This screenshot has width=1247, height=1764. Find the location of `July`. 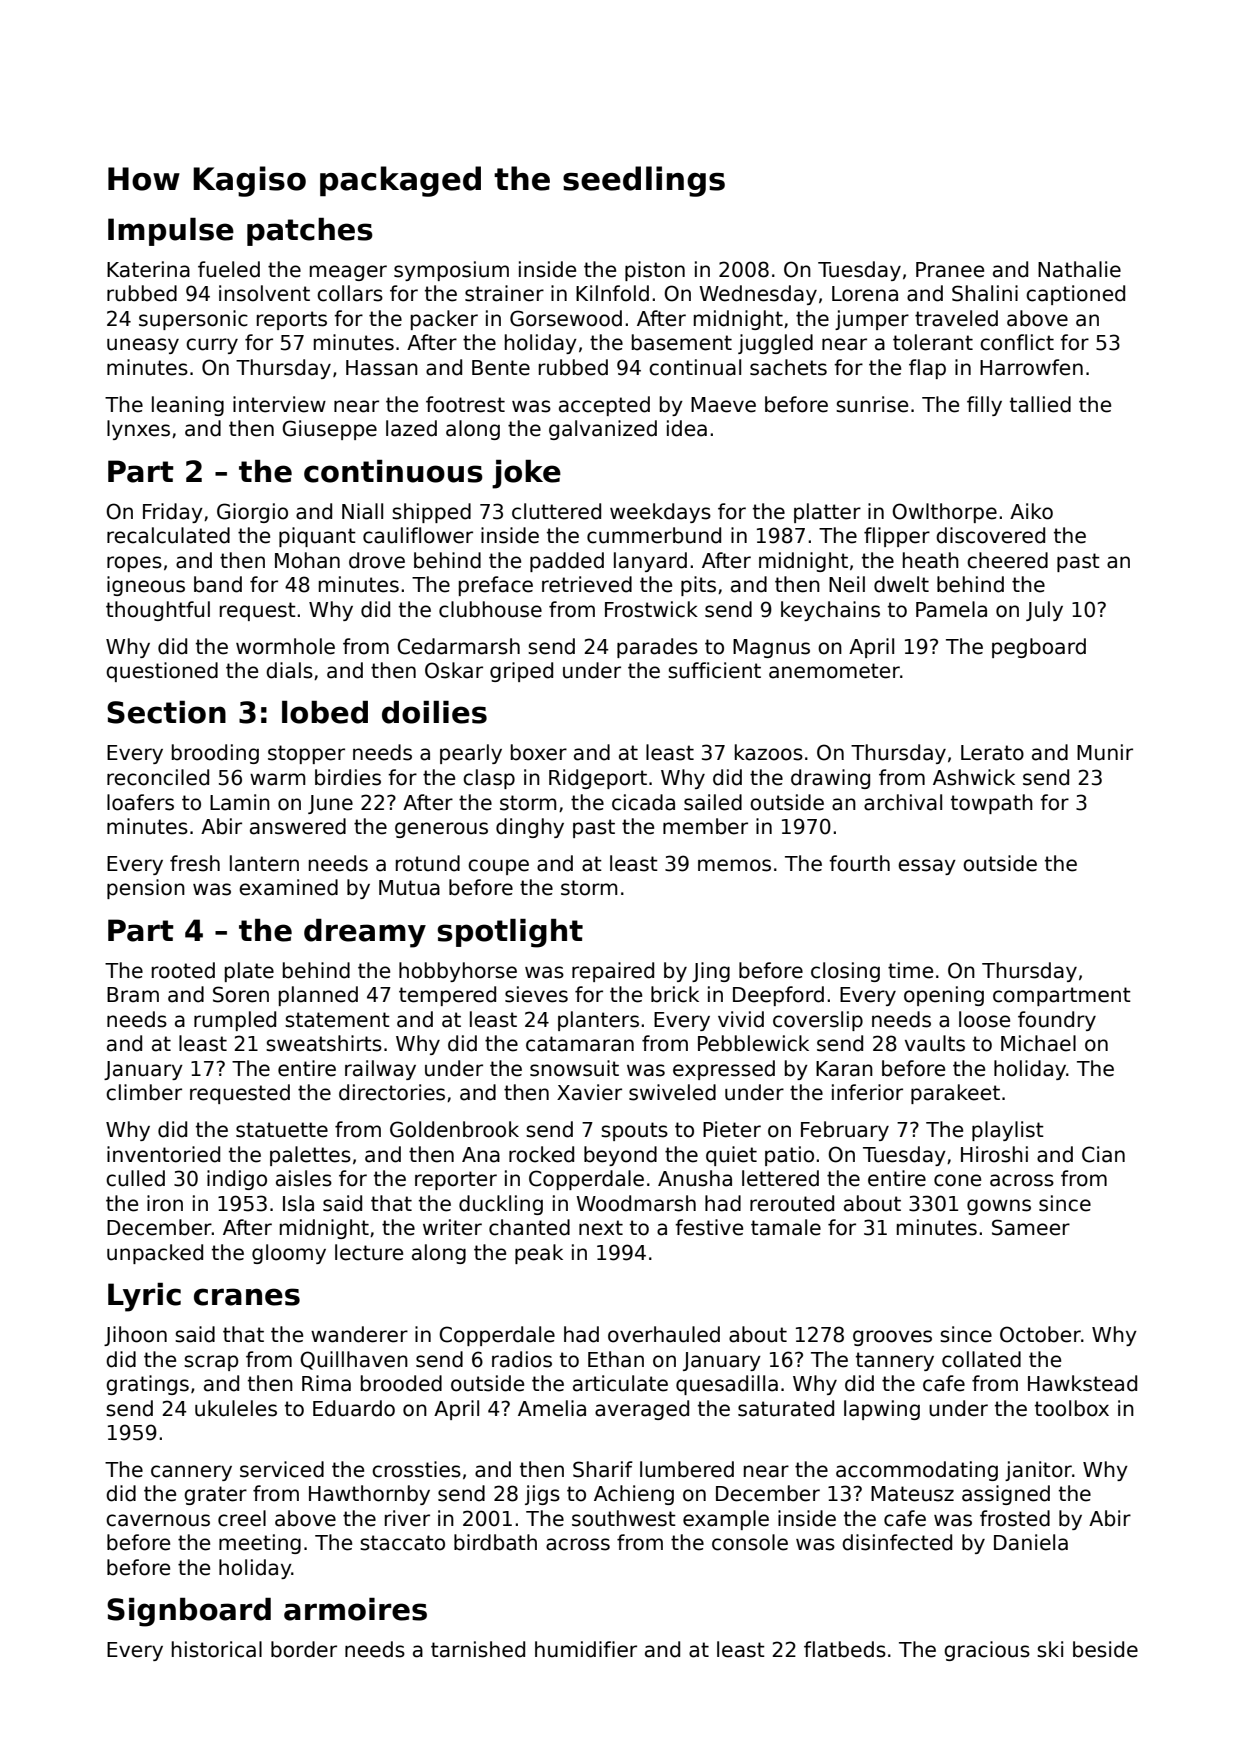

July is located at coordinates (1044, 611).
